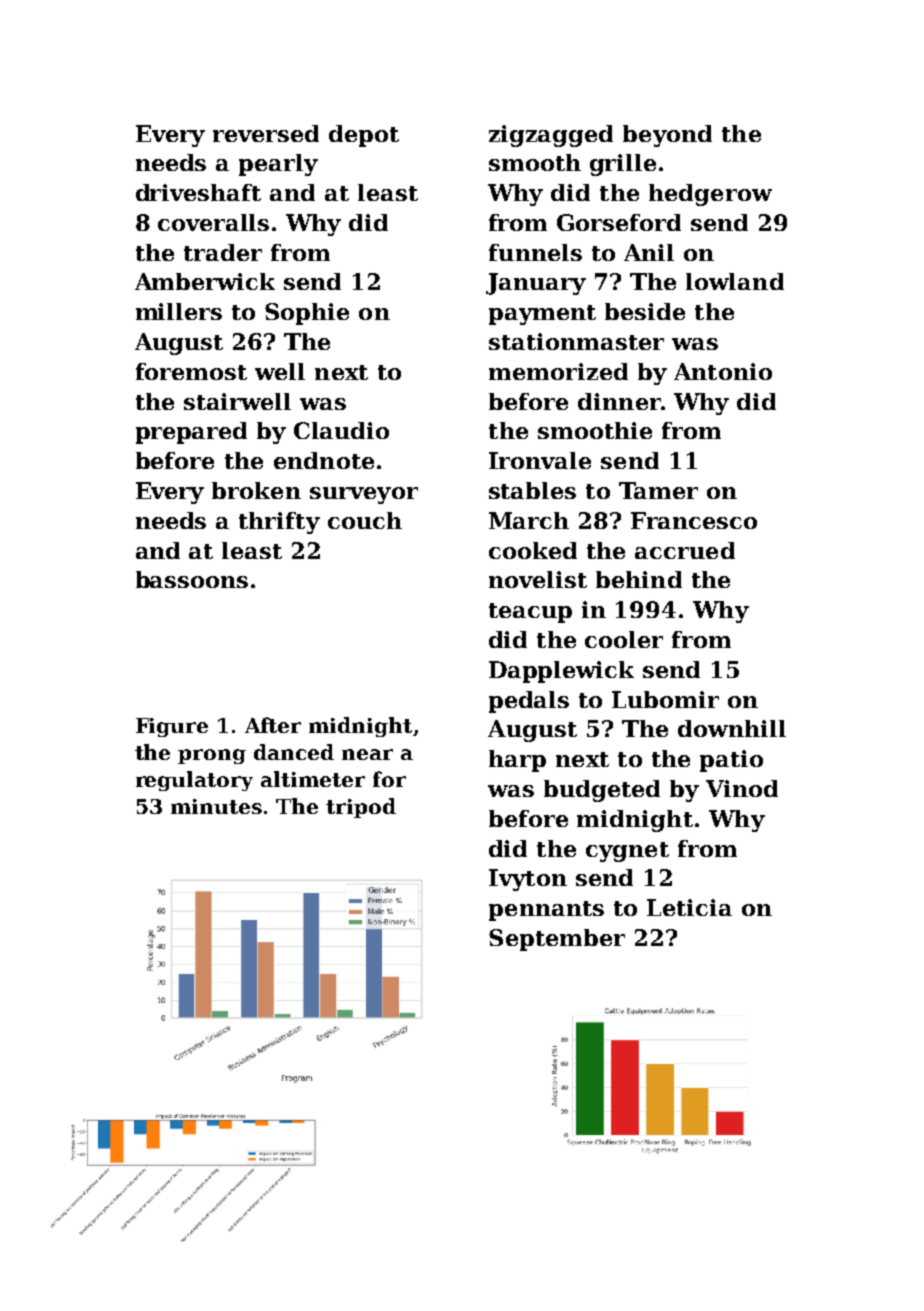 The height and width of the screenshot is (1311, 924). I want to click on zigzagged, so click(551, 136).
